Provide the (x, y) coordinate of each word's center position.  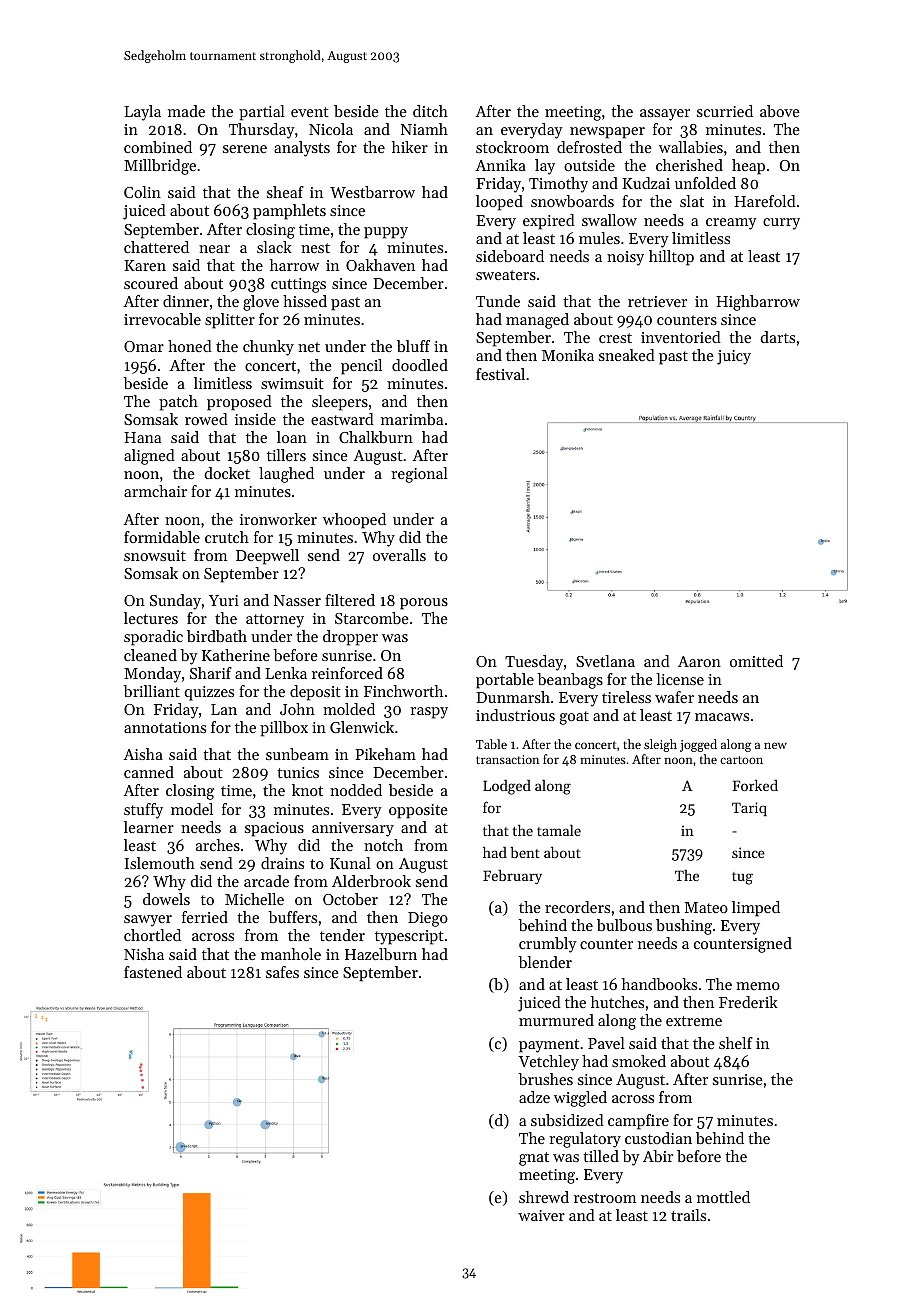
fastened (153, 972)
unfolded (705, 183)
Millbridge (160, 167)
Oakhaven (380, 265)
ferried (205, 917)
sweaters (506, 275)
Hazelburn (381, 954)
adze (534, 1097)
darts (777, 337)
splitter (230, 321)
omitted (756, 661)
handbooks (659, 984)
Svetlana (605, 661)
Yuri (224, 600)
